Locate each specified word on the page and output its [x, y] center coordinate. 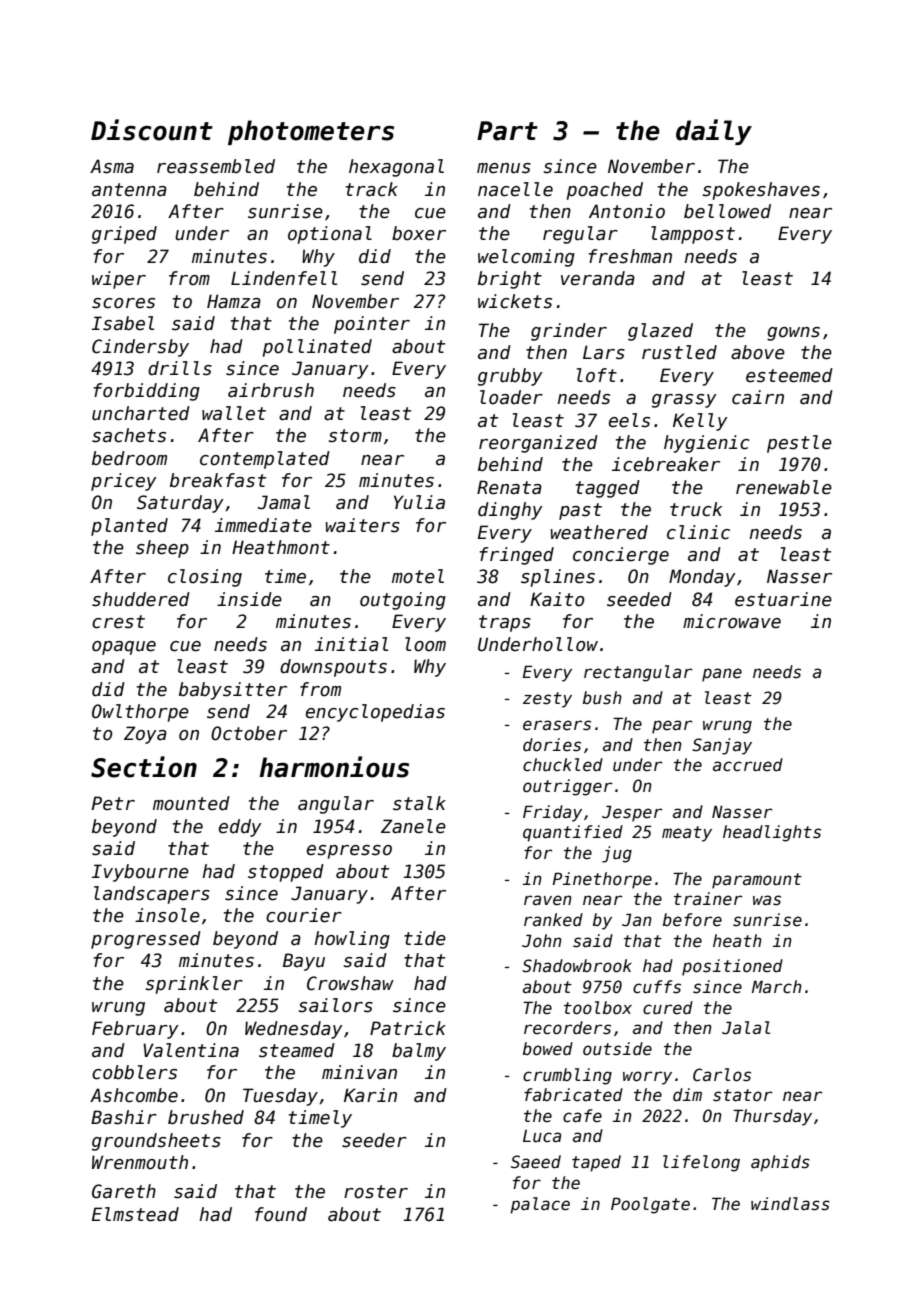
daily [714, 132]
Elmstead [135, 1214]
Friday [552, 813]
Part [507, 131]
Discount [152, 130]
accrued [748, 765]
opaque [124, 648]
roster [376, 1192]
